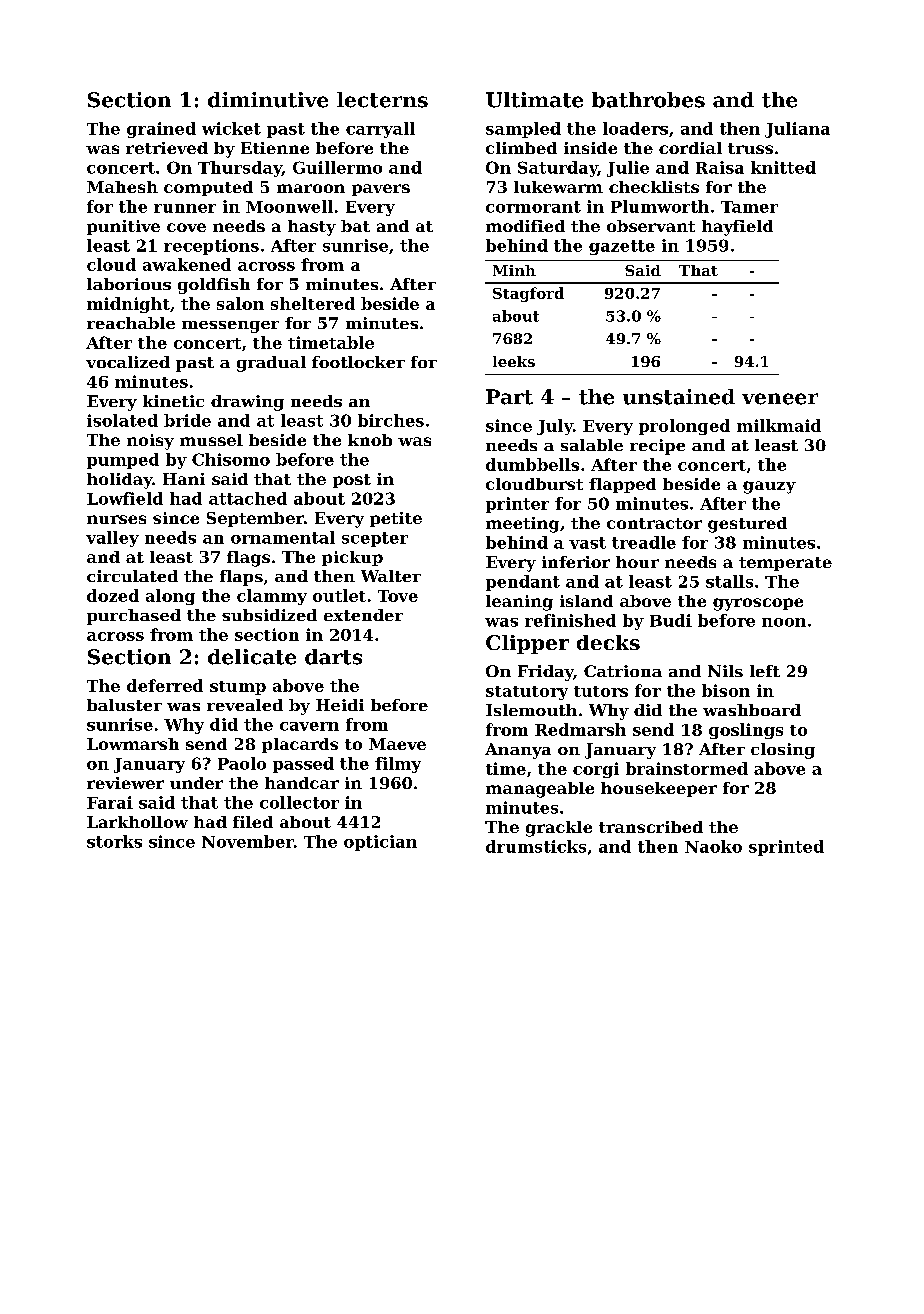 This screenshot has height=1314, width=924. I want to click on lukewarm, so click(558, 187).
